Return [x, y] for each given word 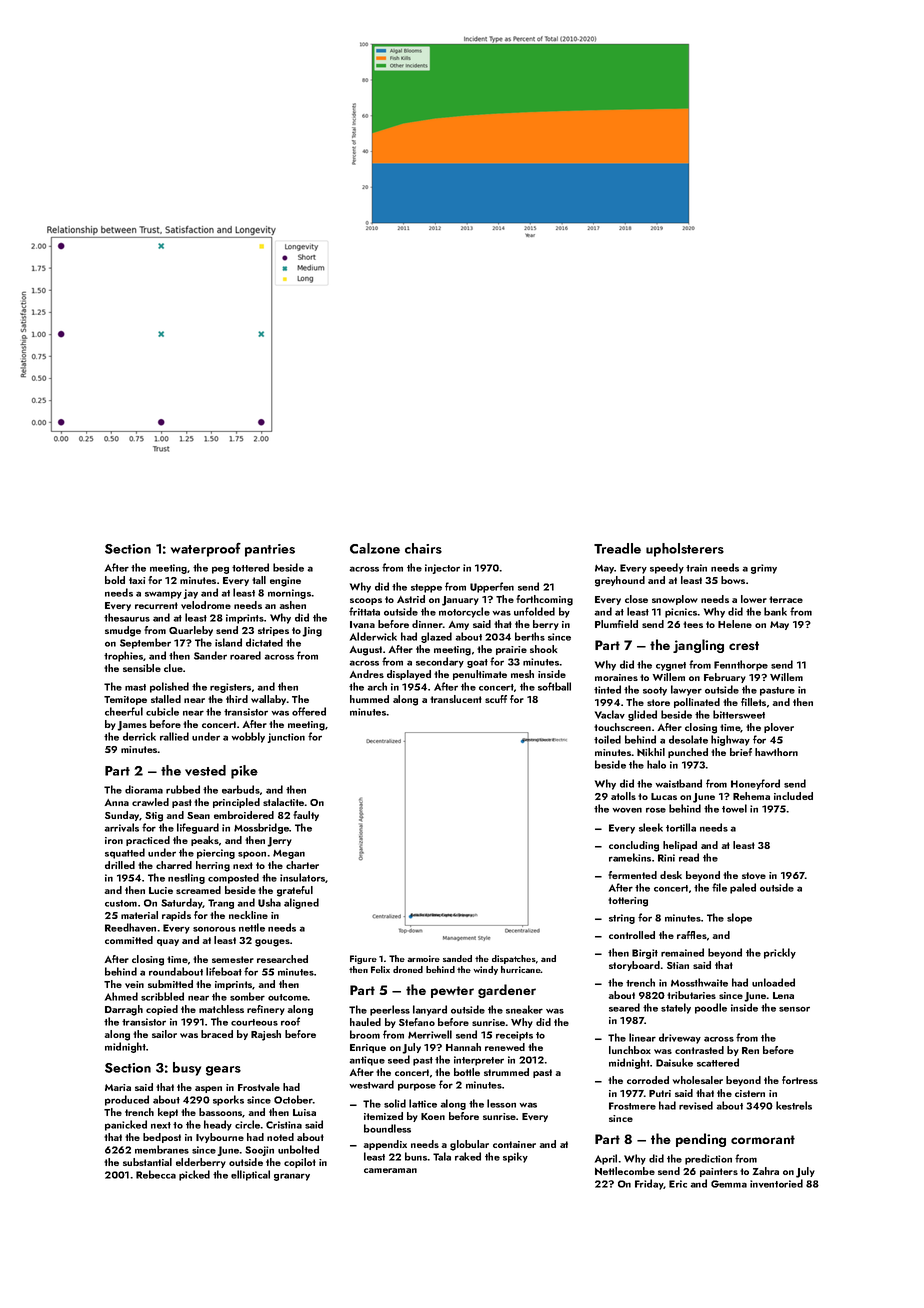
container [514, 1144]
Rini [666, 858]
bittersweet [739, 714]
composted [233, 878]
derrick [139, 736]
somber [247, 996]
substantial [147, 1162]
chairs [423, 548]
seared [624, 1007]
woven [627, 810]
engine [285, 582]
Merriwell [430, 1034]
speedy [667, 568]
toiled [607, 739]
